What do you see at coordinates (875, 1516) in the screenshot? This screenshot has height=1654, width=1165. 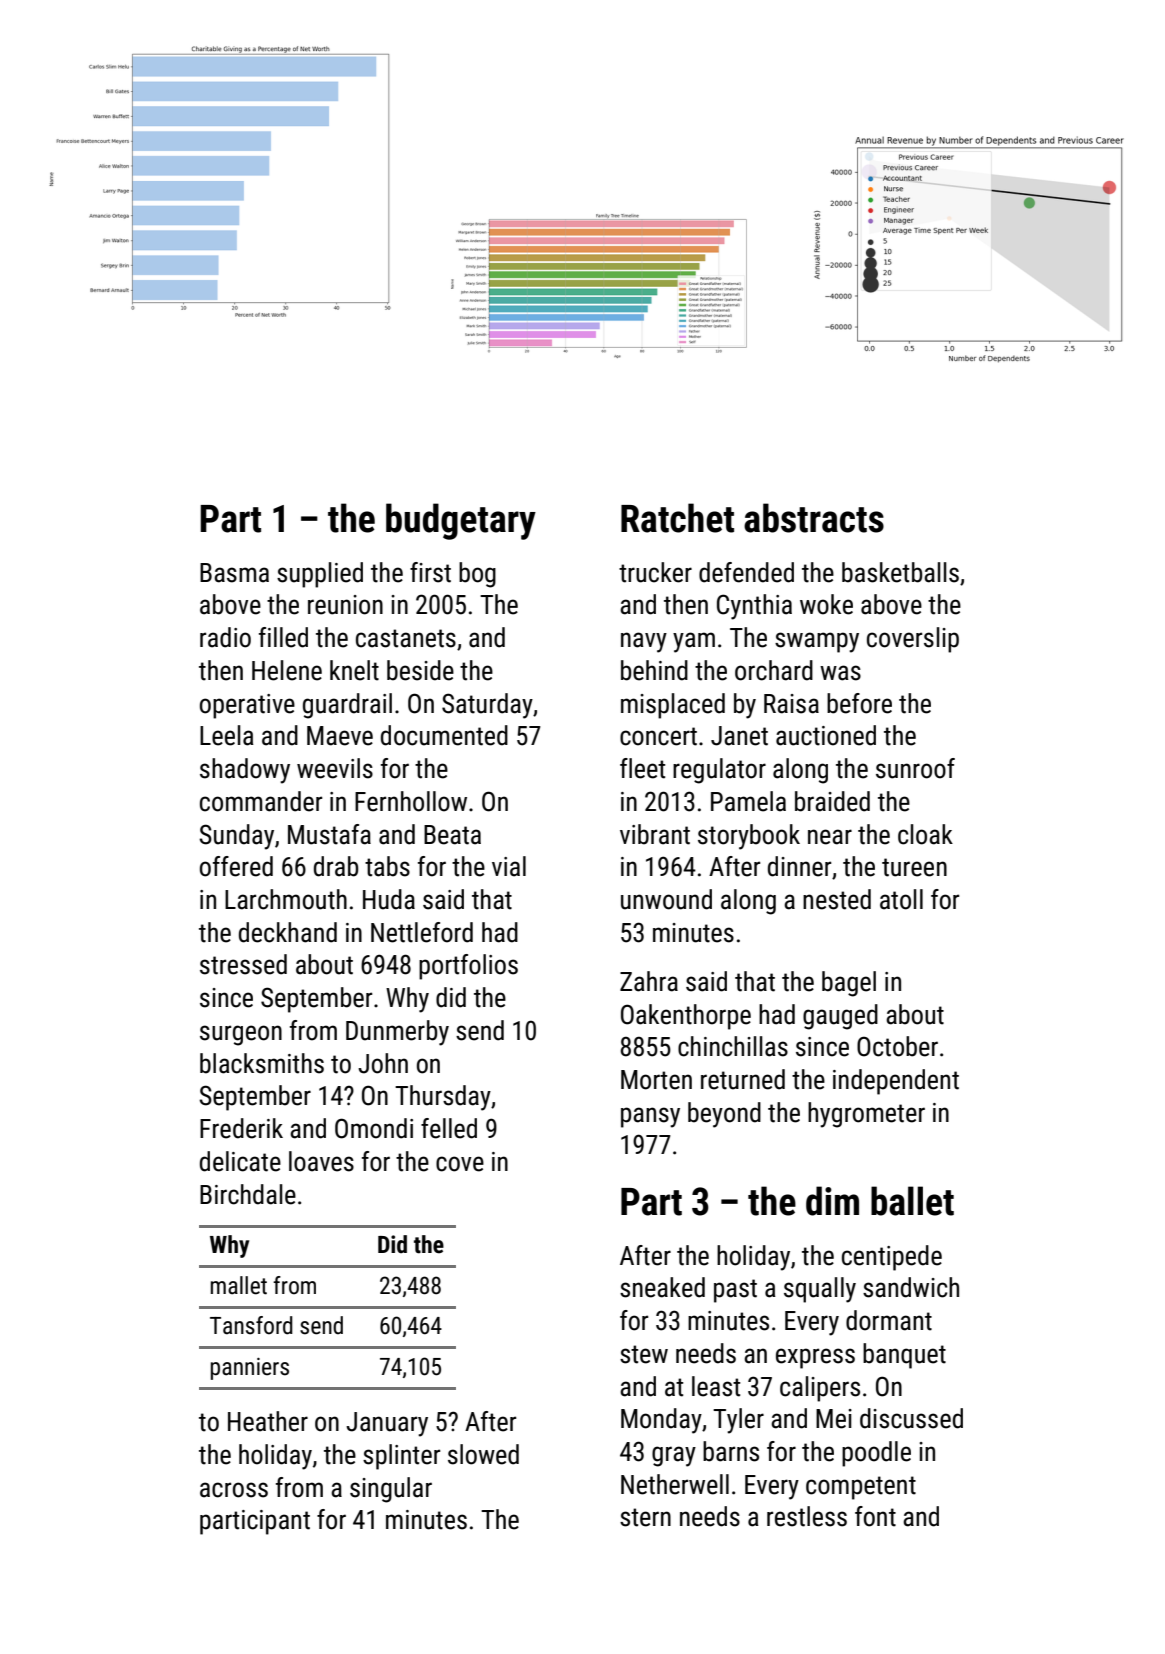 I see `font` at bounding box center [875, 1516].
